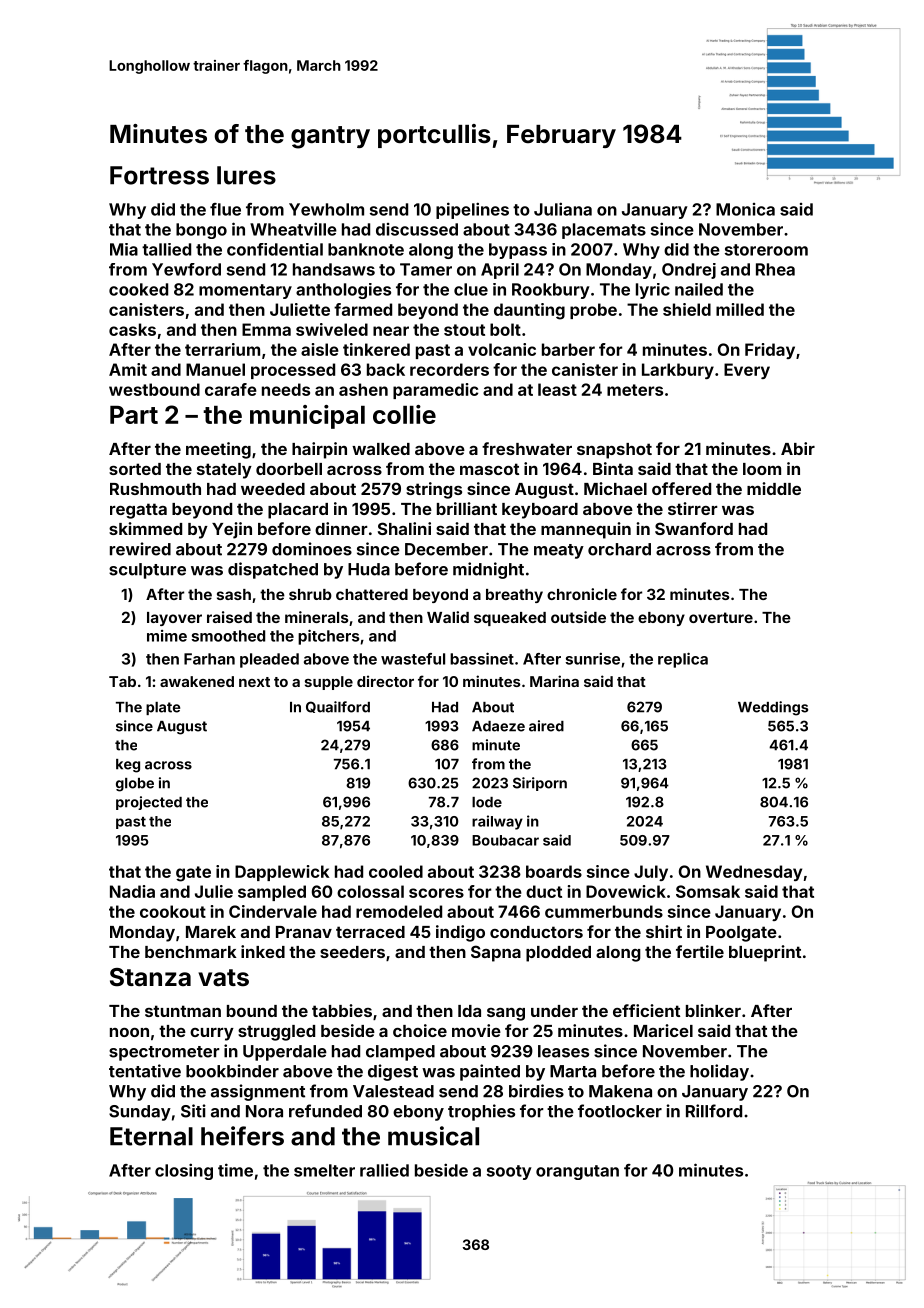 The height and width of the image is (1308, 924). Describe the element at coordinates (147, 571) in the image. I see `sculpture` at that location.
